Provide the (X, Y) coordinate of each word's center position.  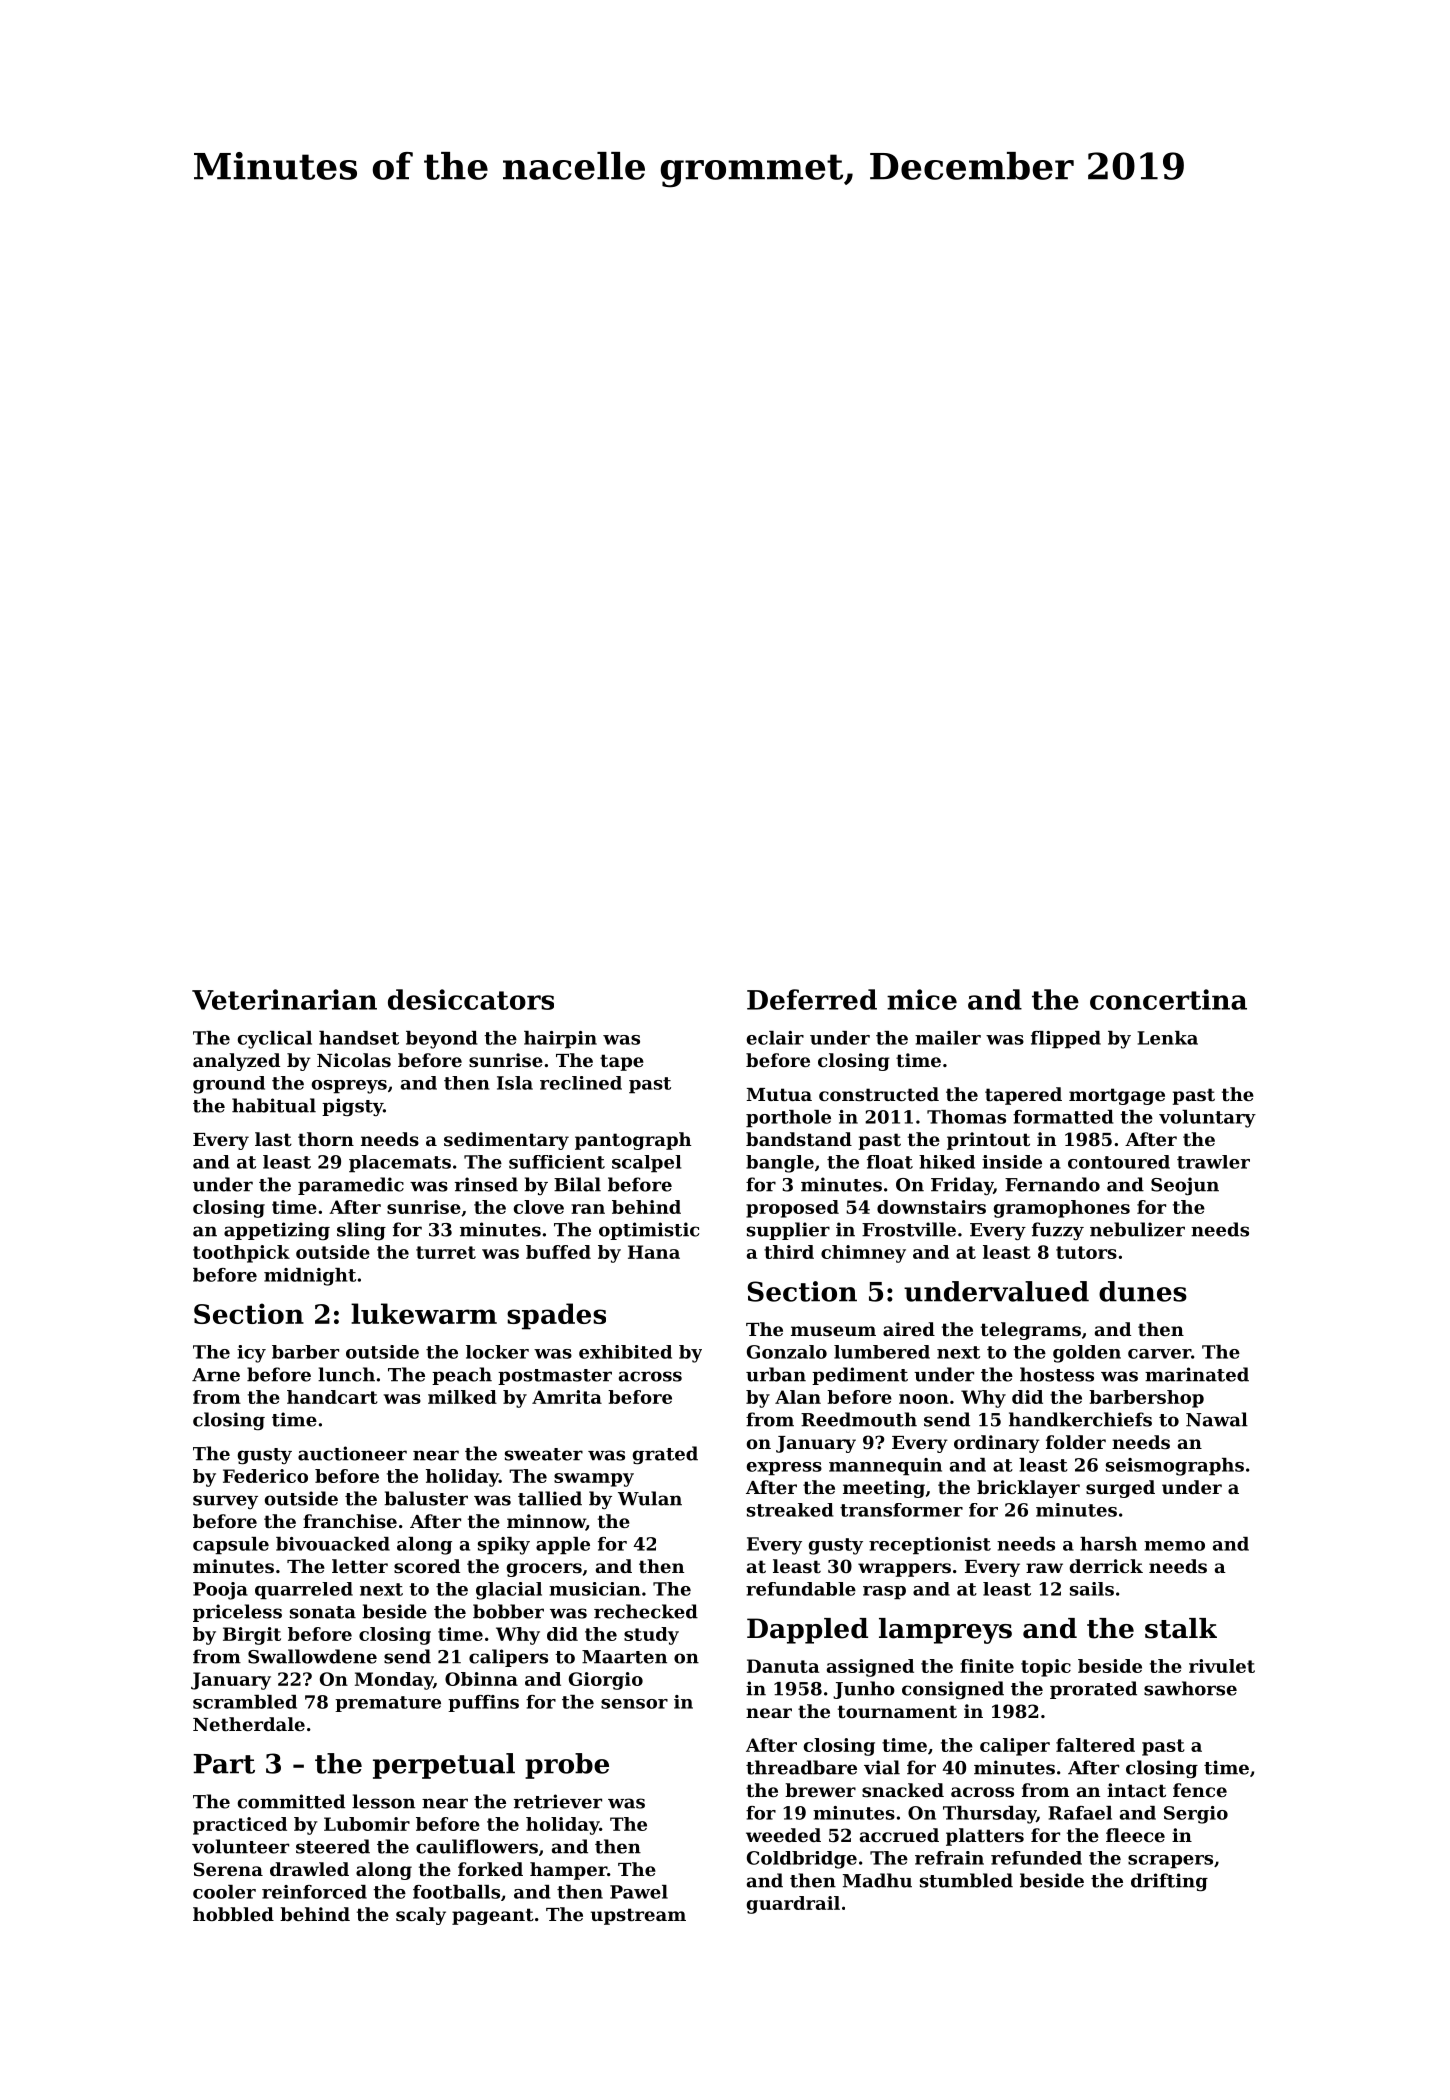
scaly (421, 1916)
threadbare (801, 1767)
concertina (1168, 999)
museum (833, 1331)
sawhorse (1190, 1688)
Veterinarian (284, 999)
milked (462, 1397)
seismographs (1175, 1467)
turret (446, 1252)
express (784, 1469)
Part (224, 1764)
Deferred (812, 999)
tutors (1086, 1252)
